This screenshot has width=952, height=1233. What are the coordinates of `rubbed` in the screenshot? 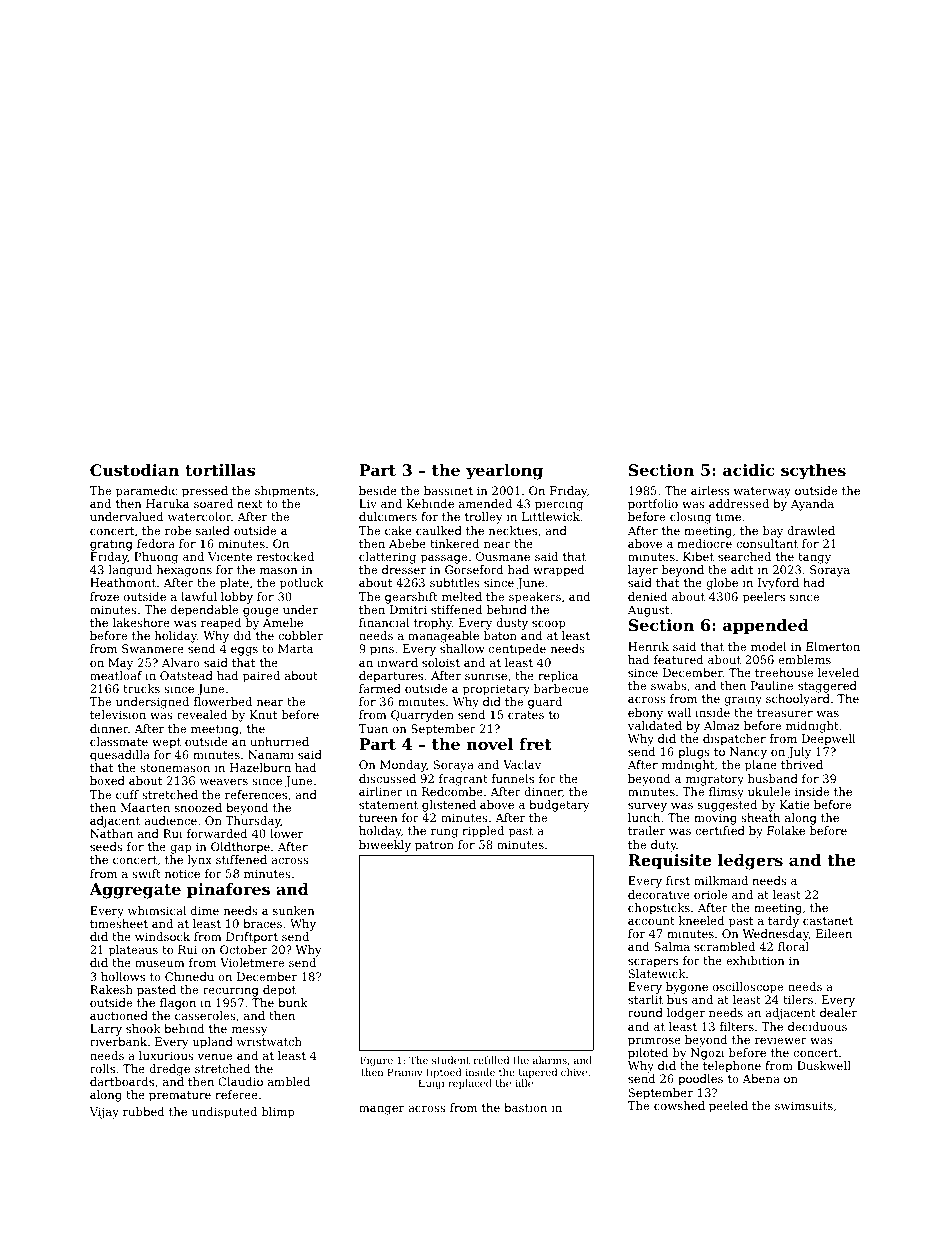 It's located at (143, 1111).
